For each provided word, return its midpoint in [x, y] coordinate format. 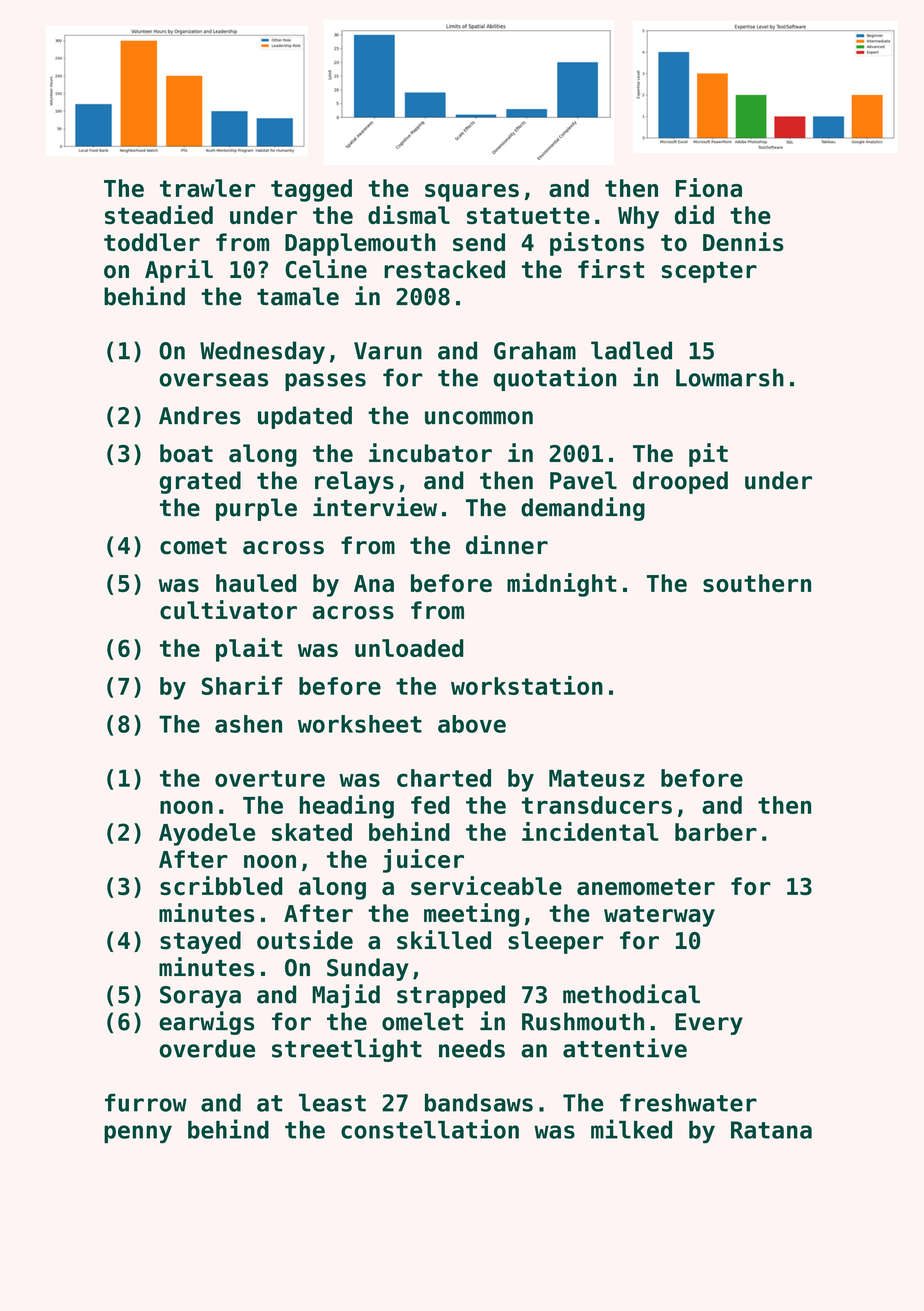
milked [631, 1129]
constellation [430, 1129]
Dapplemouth [360, 244]
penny [138, 1134]
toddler [152, 242]
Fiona [709, 187]
